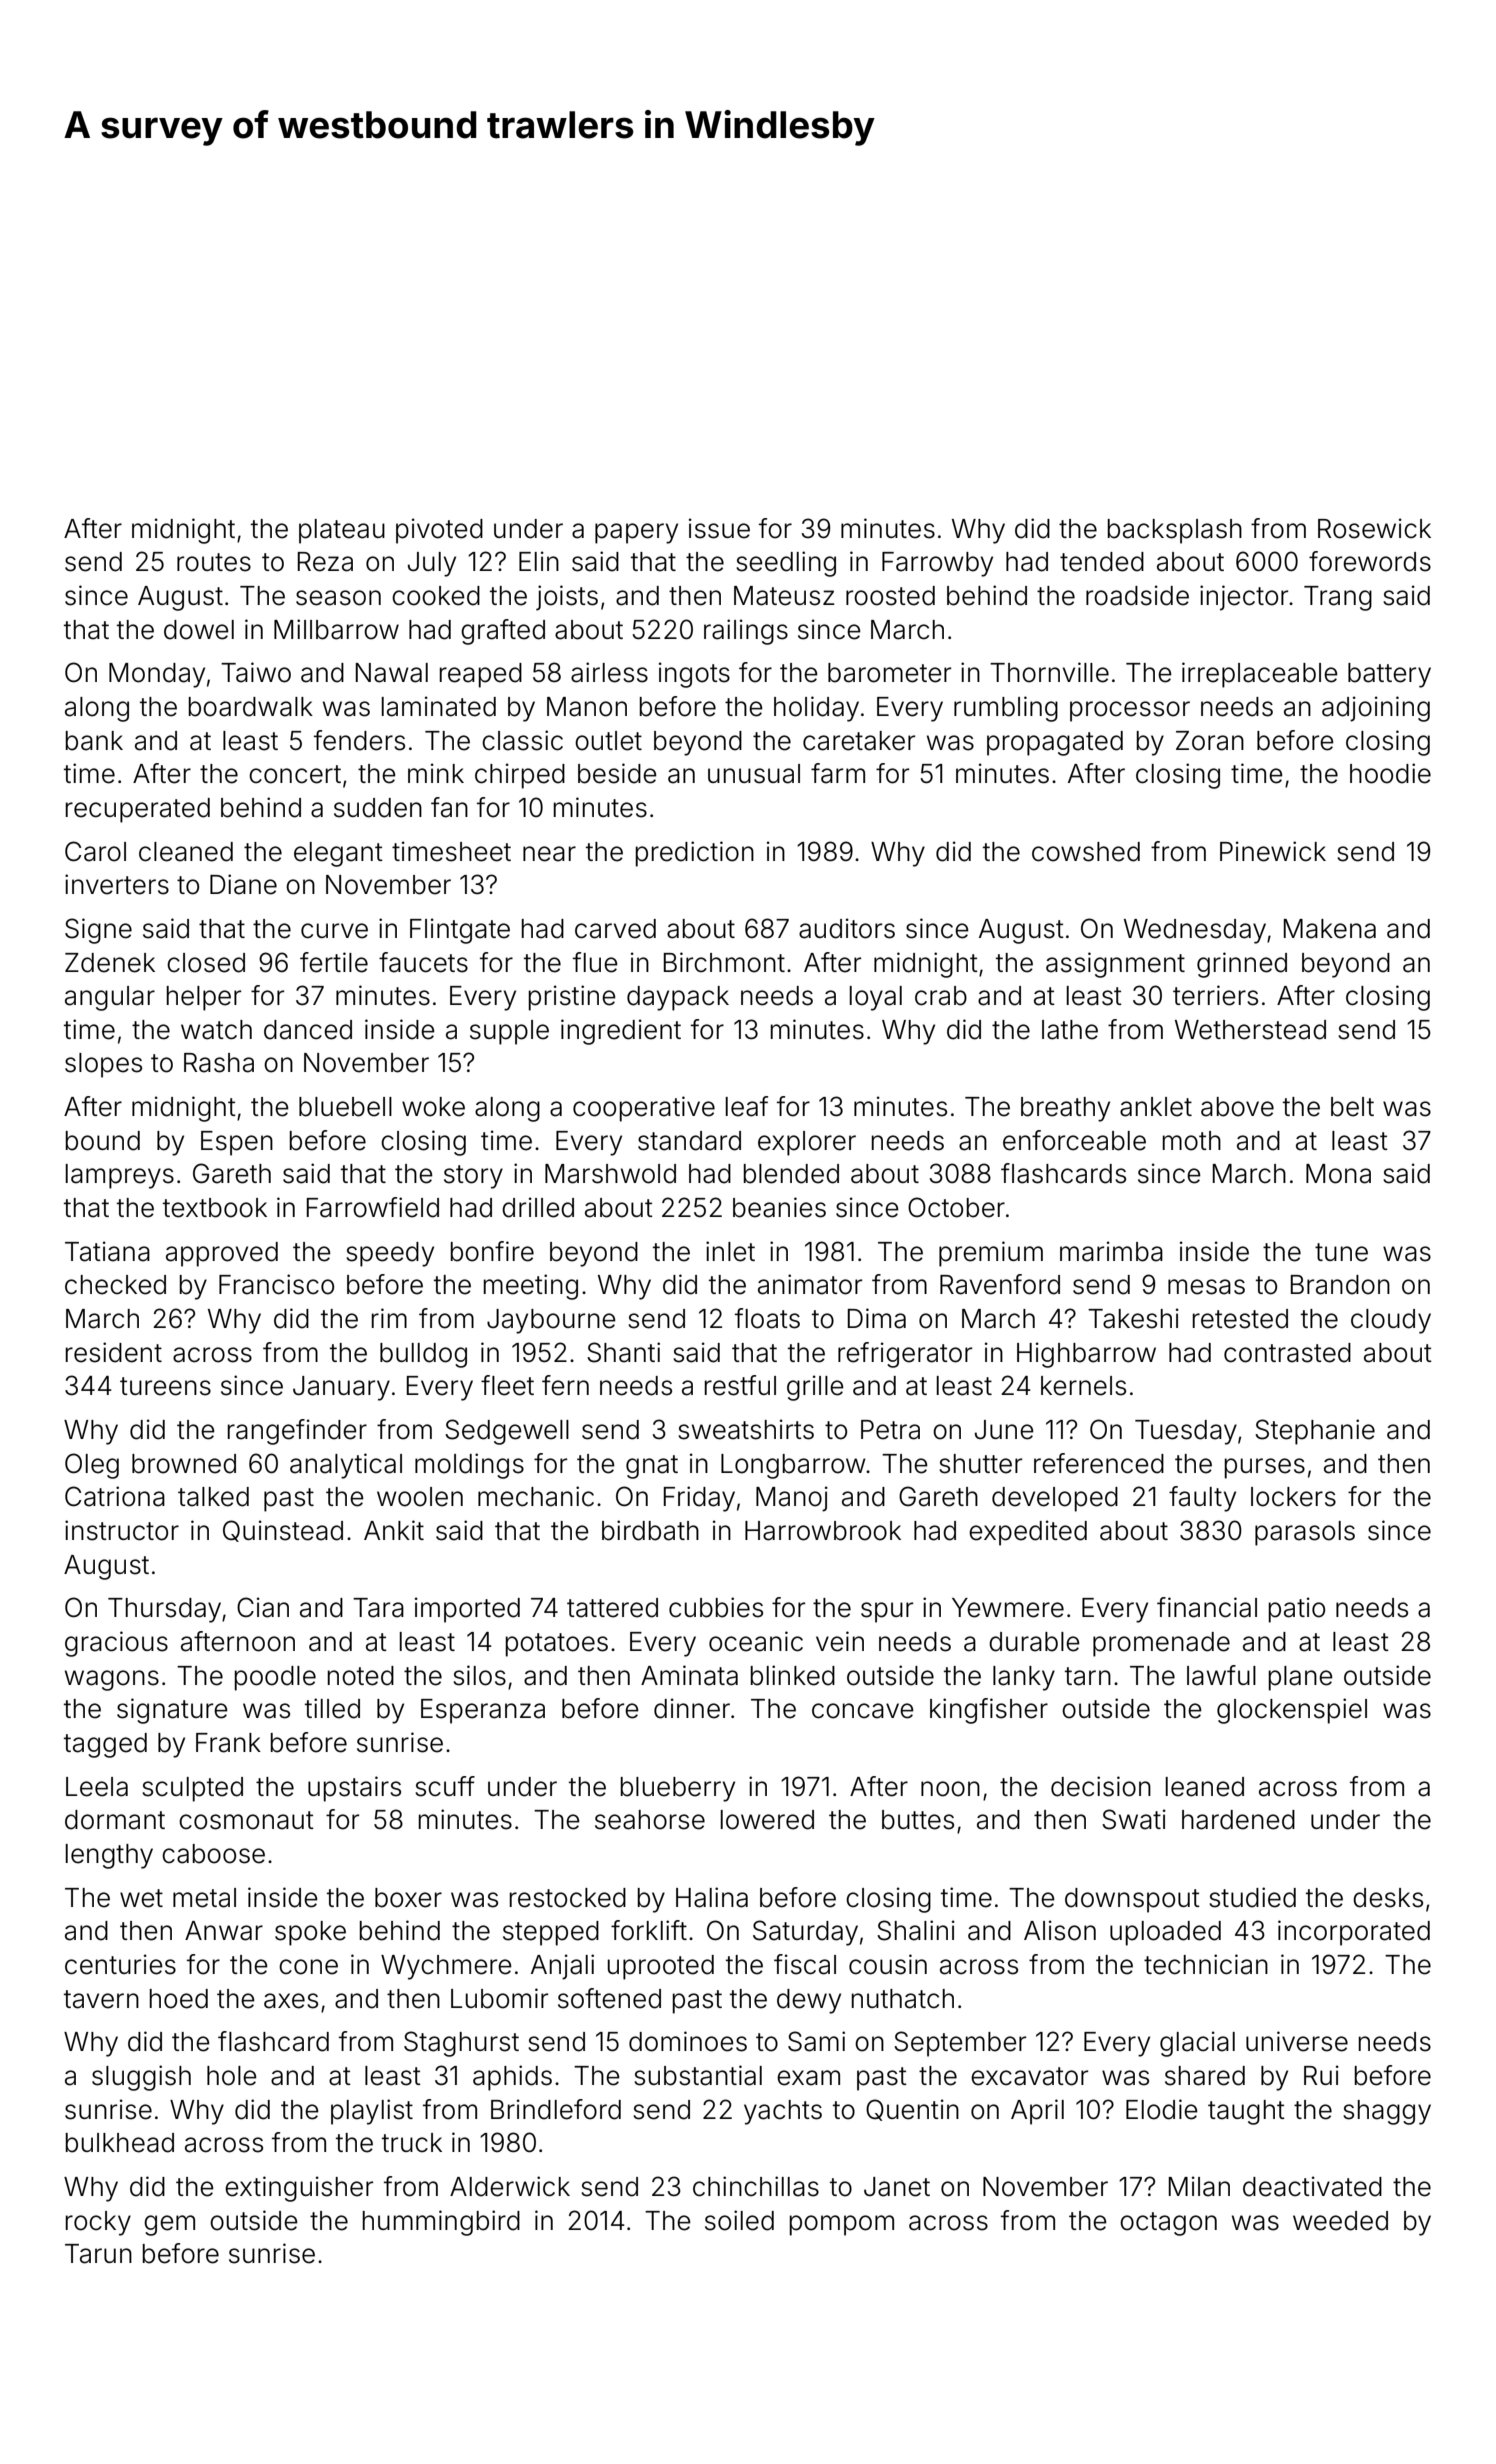  I want to click on outlet, so click(608, 741).
